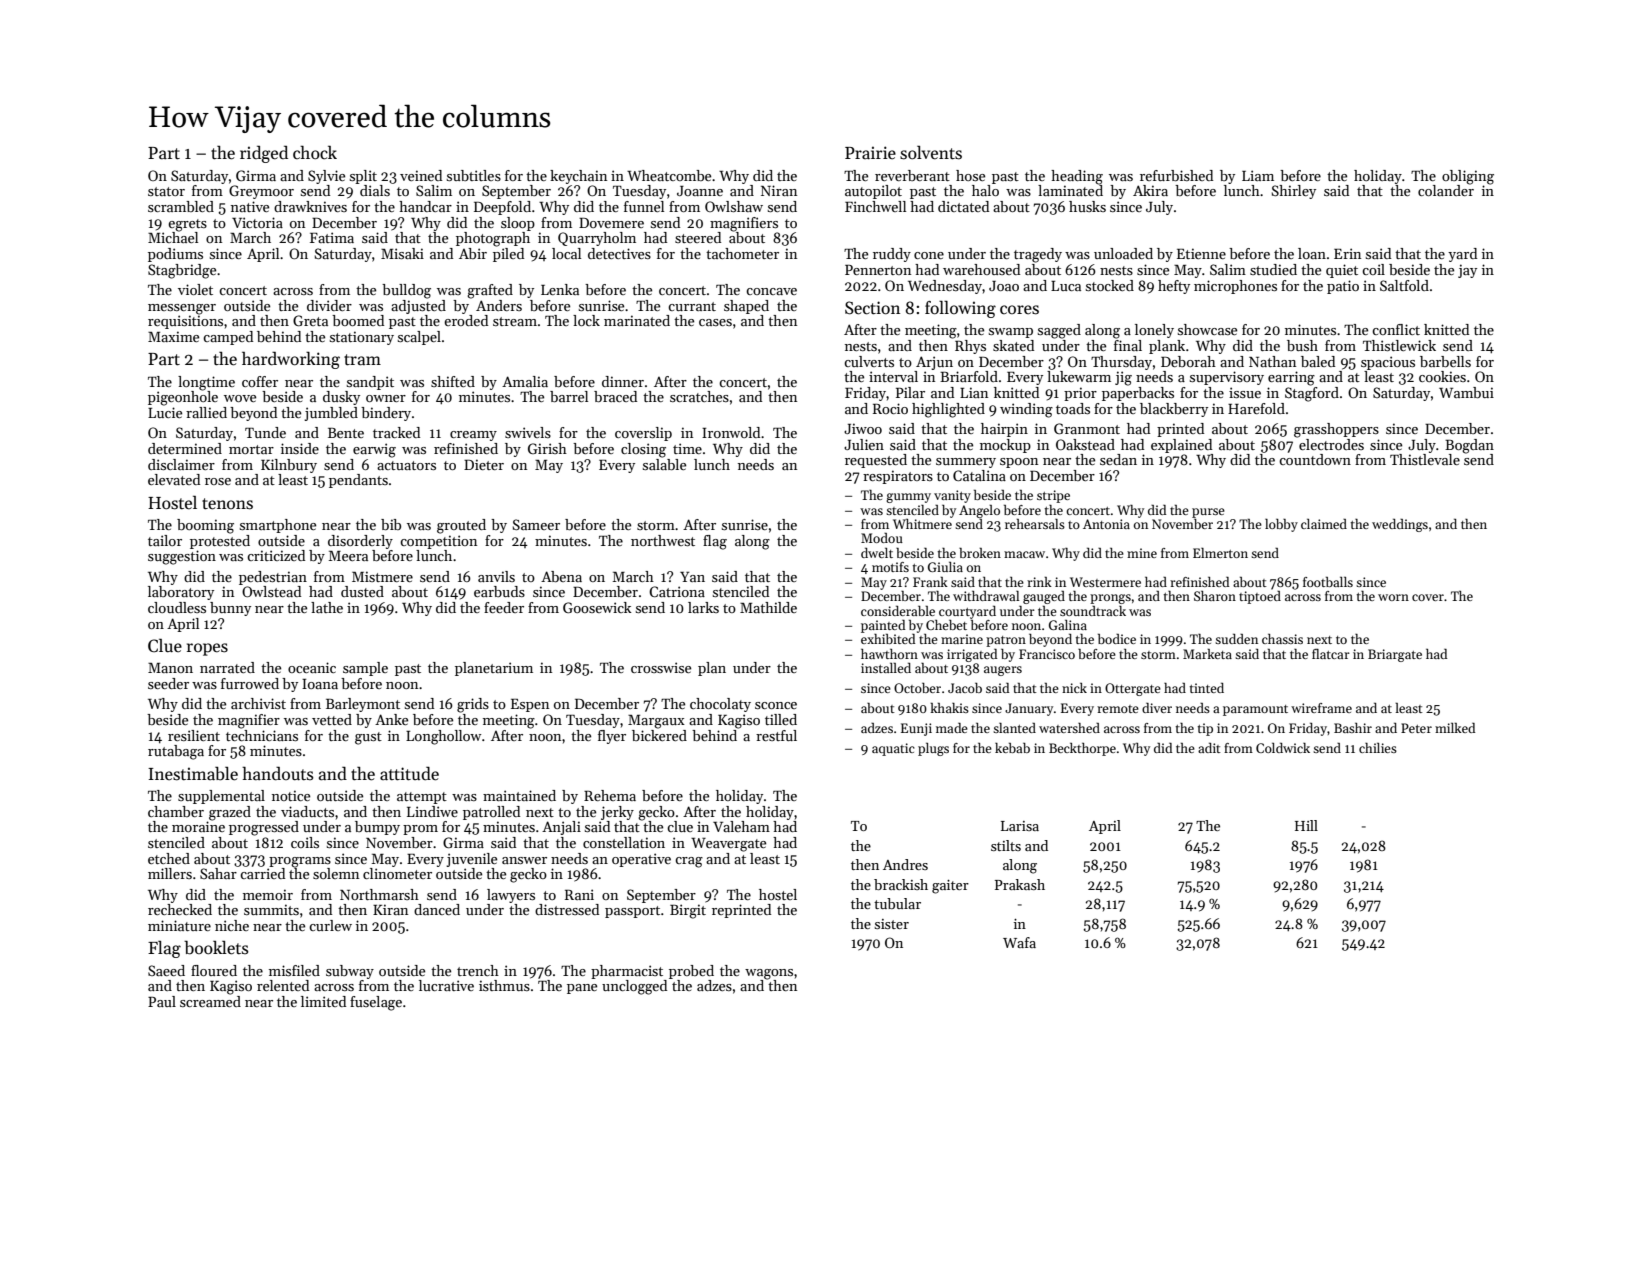 This screenshot has width=1642, height=1269. Describe the element at coordinates (769, 974) in the screenshot. I see `wagons` at that location.
